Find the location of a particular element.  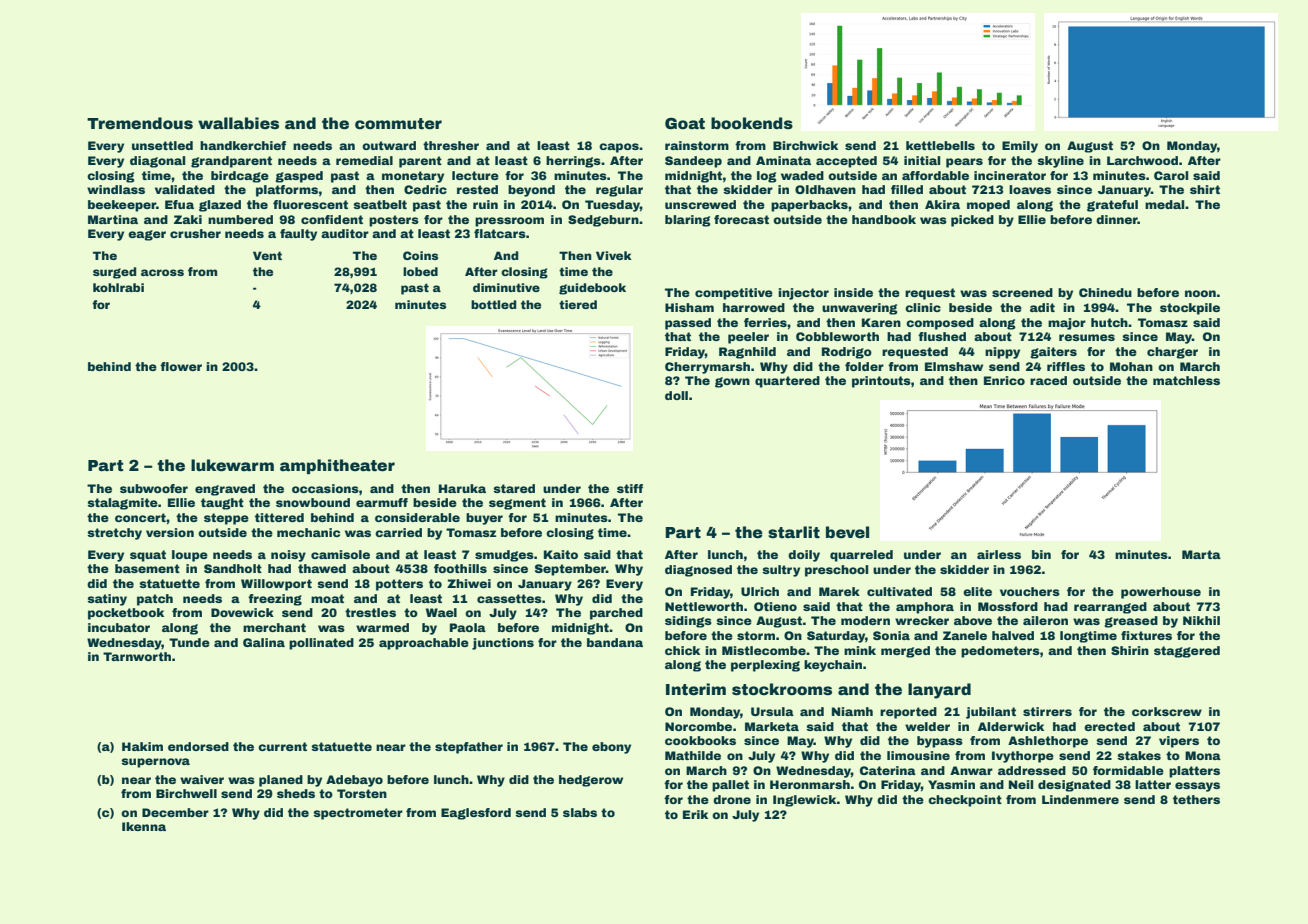

bandana is located at coordinates (615, 642).
